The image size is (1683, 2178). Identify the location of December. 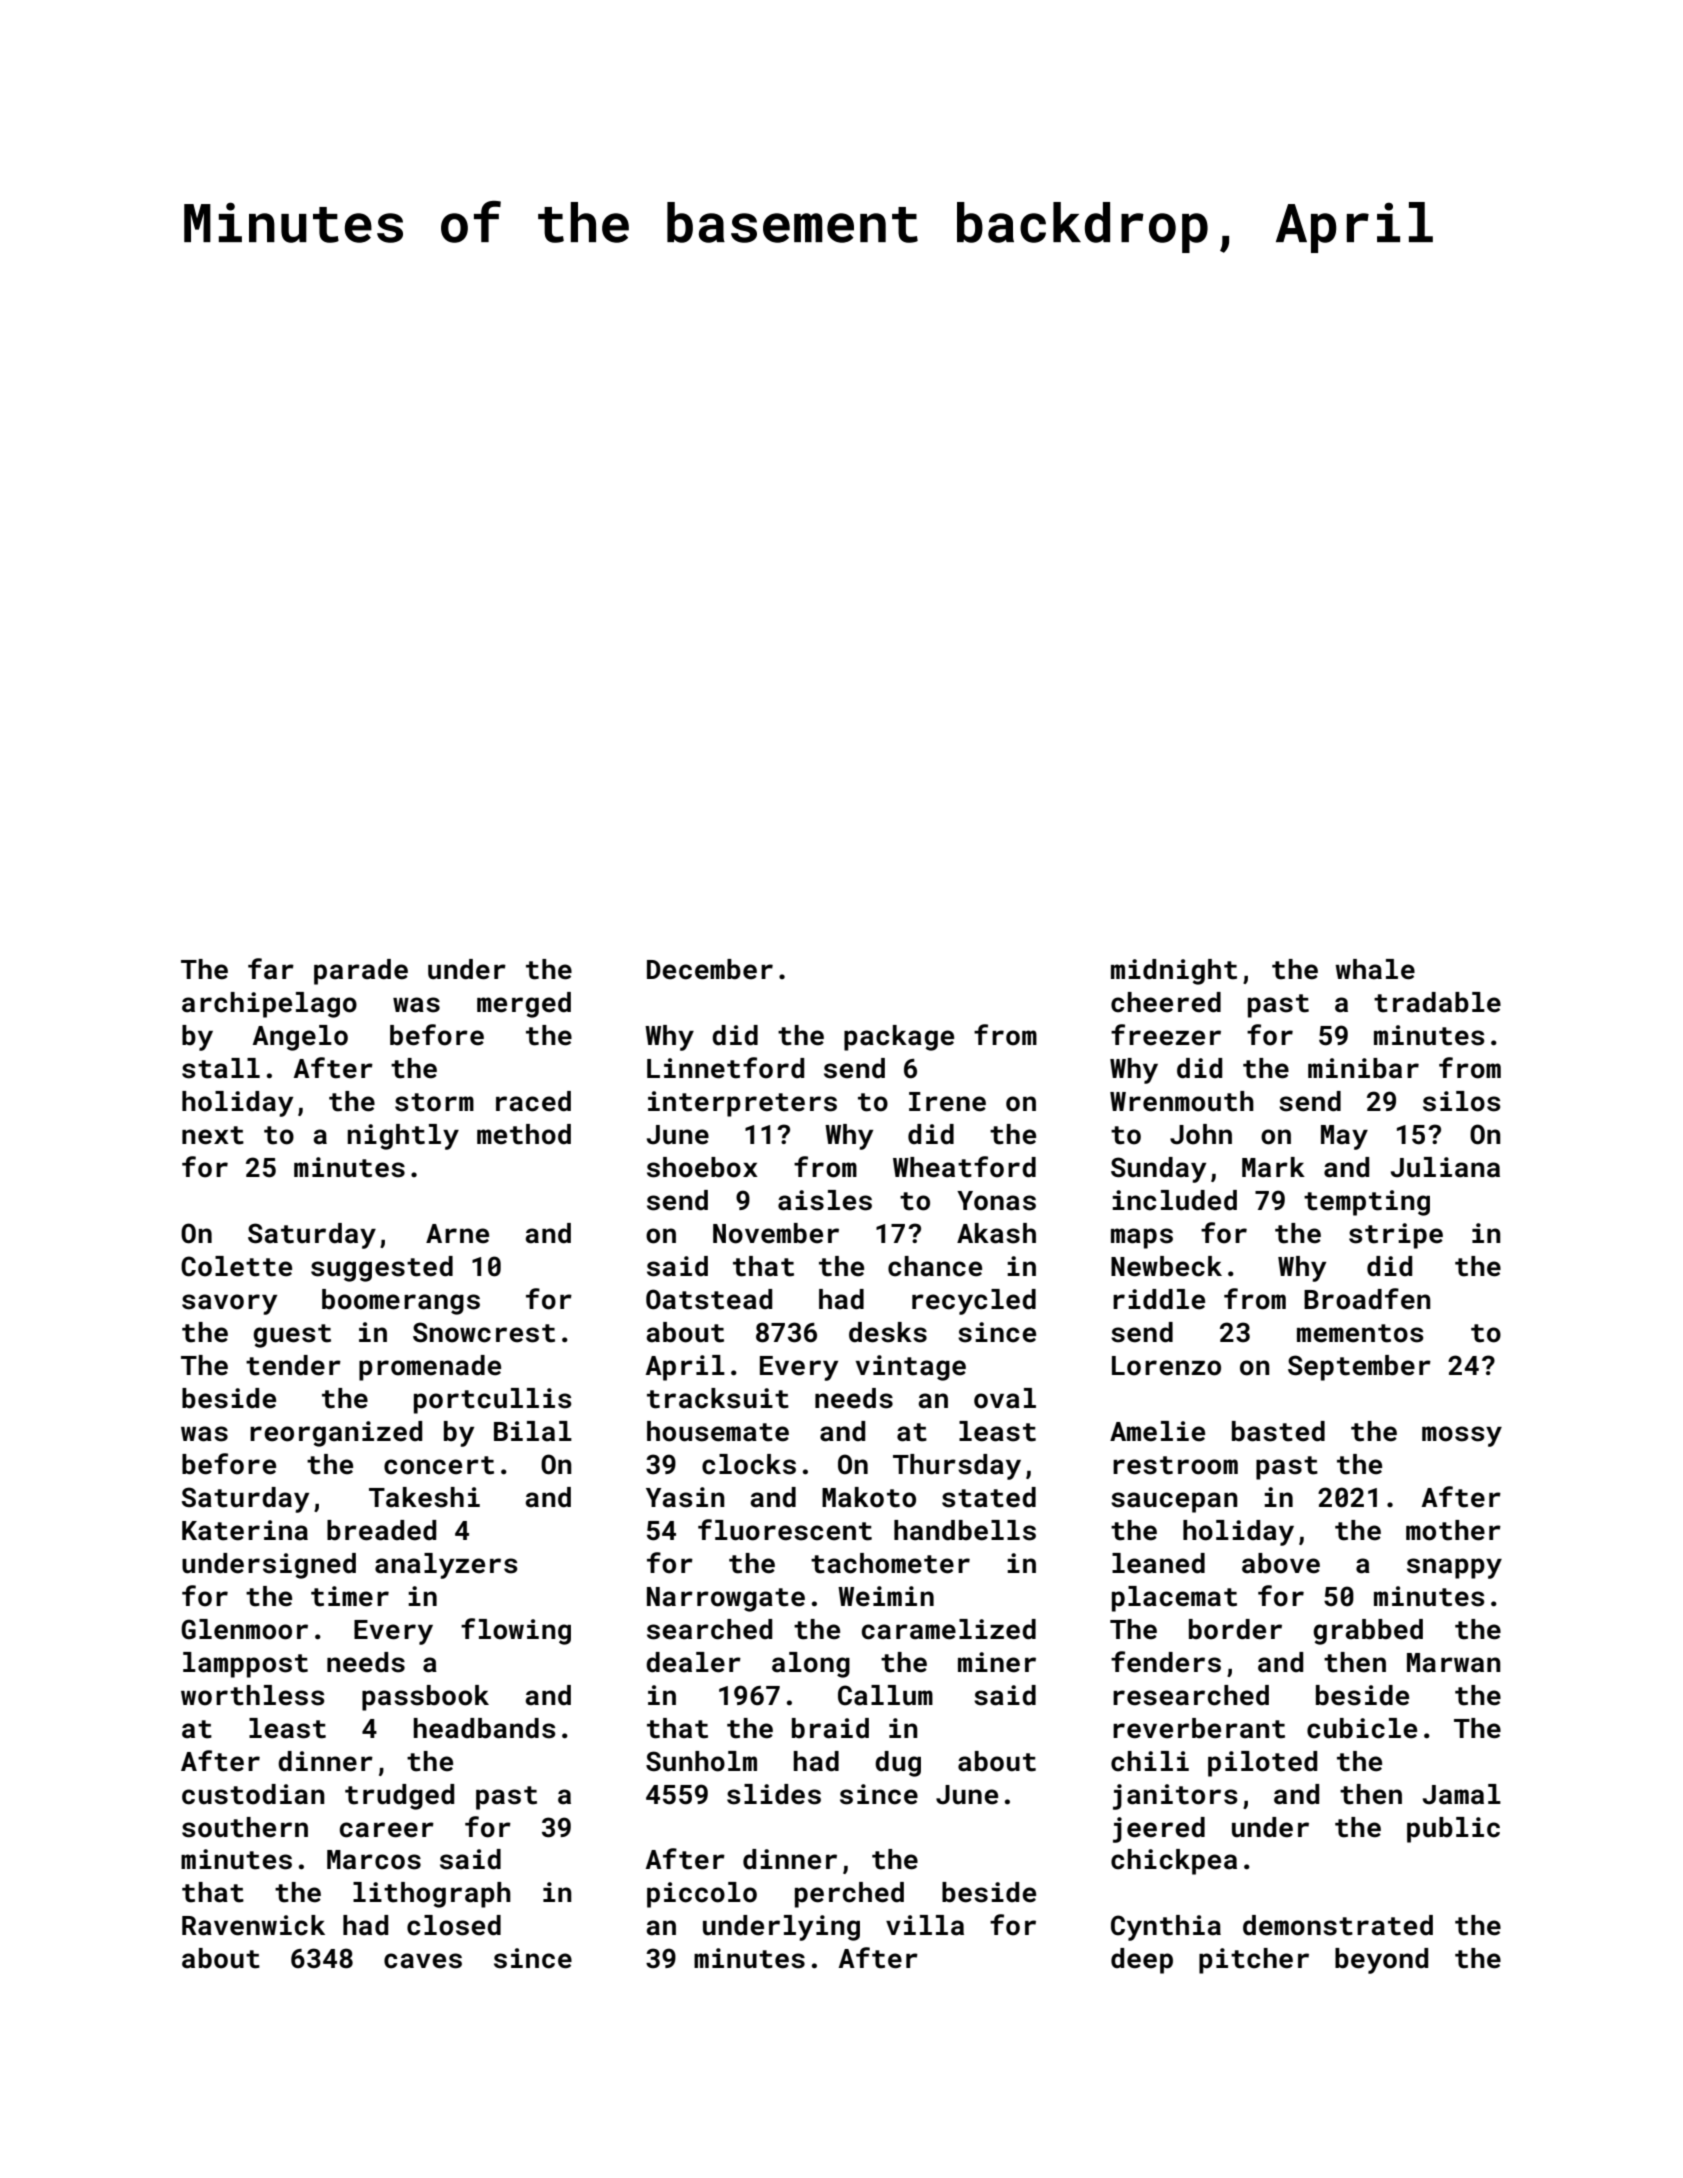
(710, 969).
